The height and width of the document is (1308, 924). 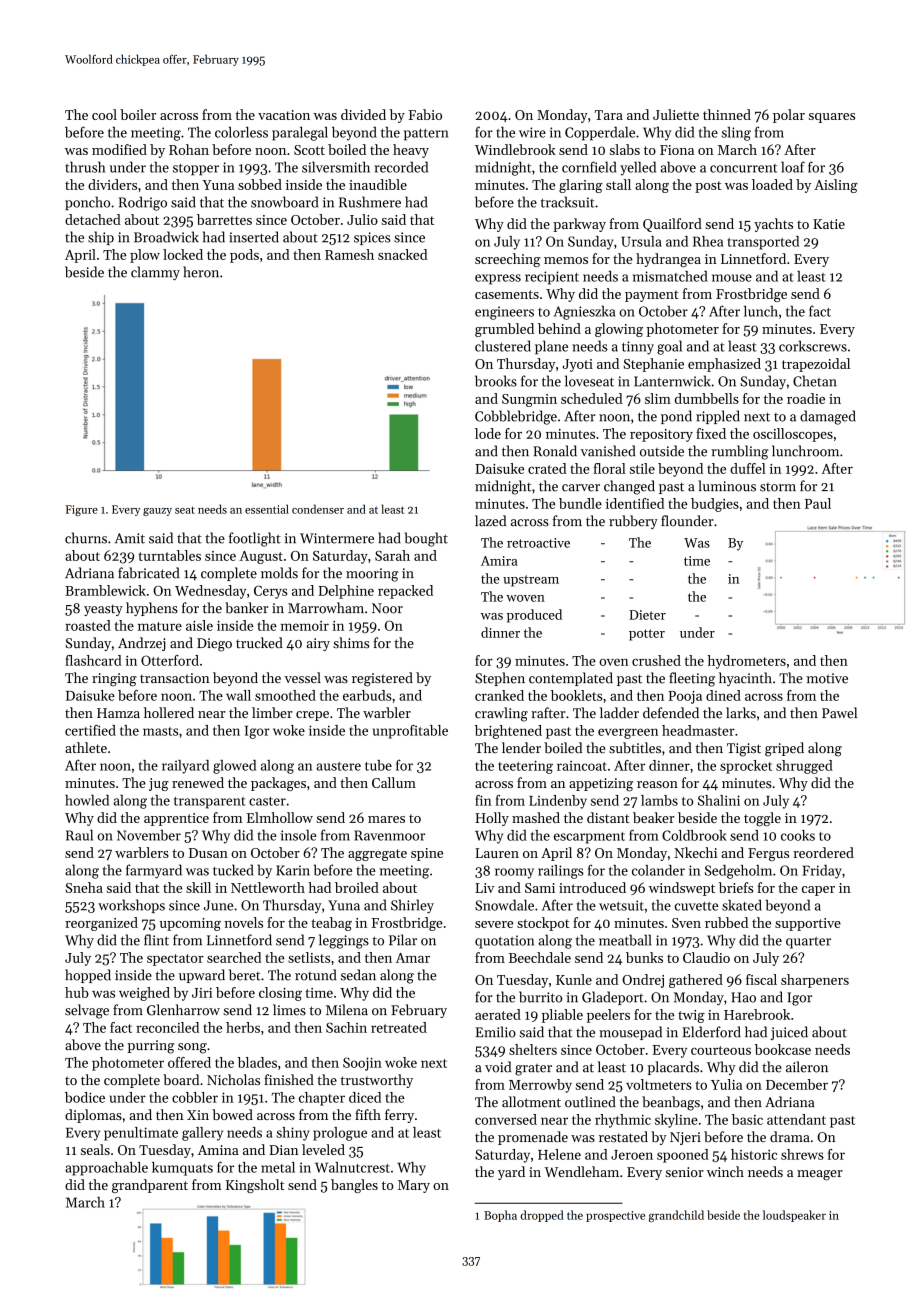 I want to click on polar, so click(x=789, y=116).
